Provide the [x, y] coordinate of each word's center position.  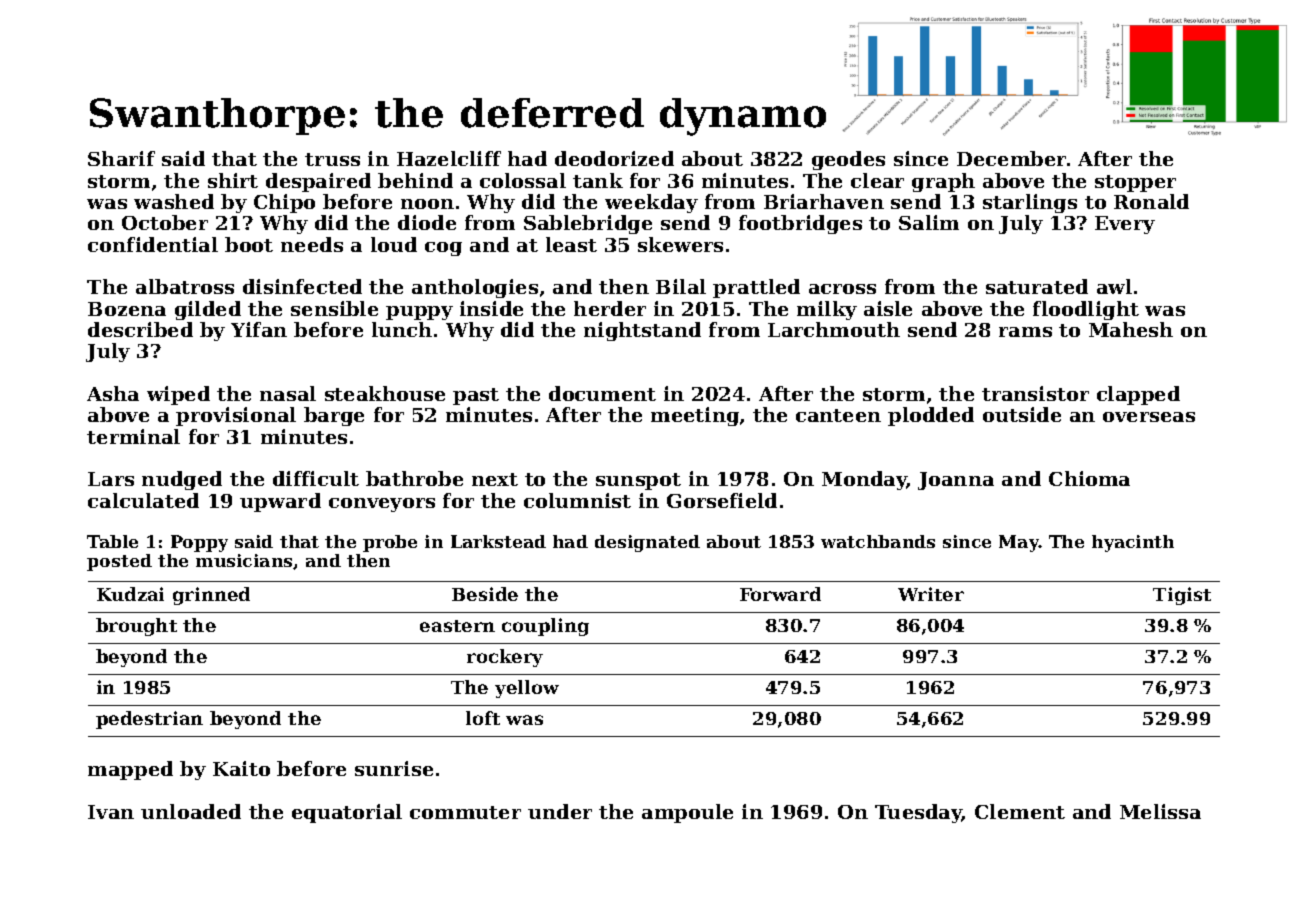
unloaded [191, 811]
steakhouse [385, 393]
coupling [545, 627]
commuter [465, 812]
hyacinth [1133, 543]
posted [119, 562]
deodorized [614, 158]
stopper [1135, 183]
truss [332, 159]
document [602, 393]
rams [1025, 332]
